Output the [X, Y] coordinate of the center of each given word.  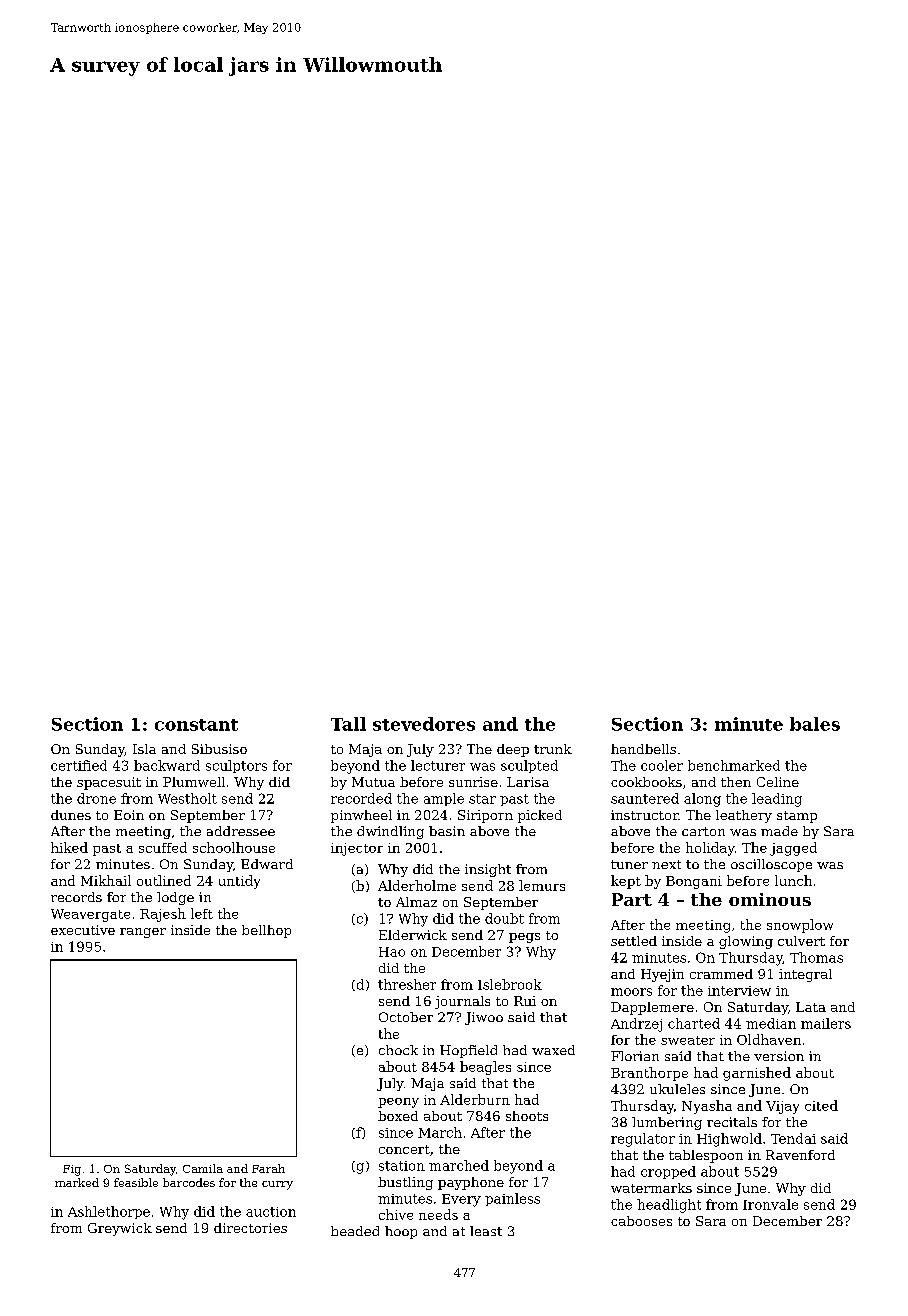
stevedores [424, 724]
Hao [392, 952]
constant [196, 725]
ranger [143, 933]
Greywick [120, 1229]
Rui [525, 1001]
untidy [239, 882]
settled [634, 941]
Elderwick [413, 935]
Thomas [816, 957]
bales [815, 724]
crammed [721, 974]
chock [398, 1050]
